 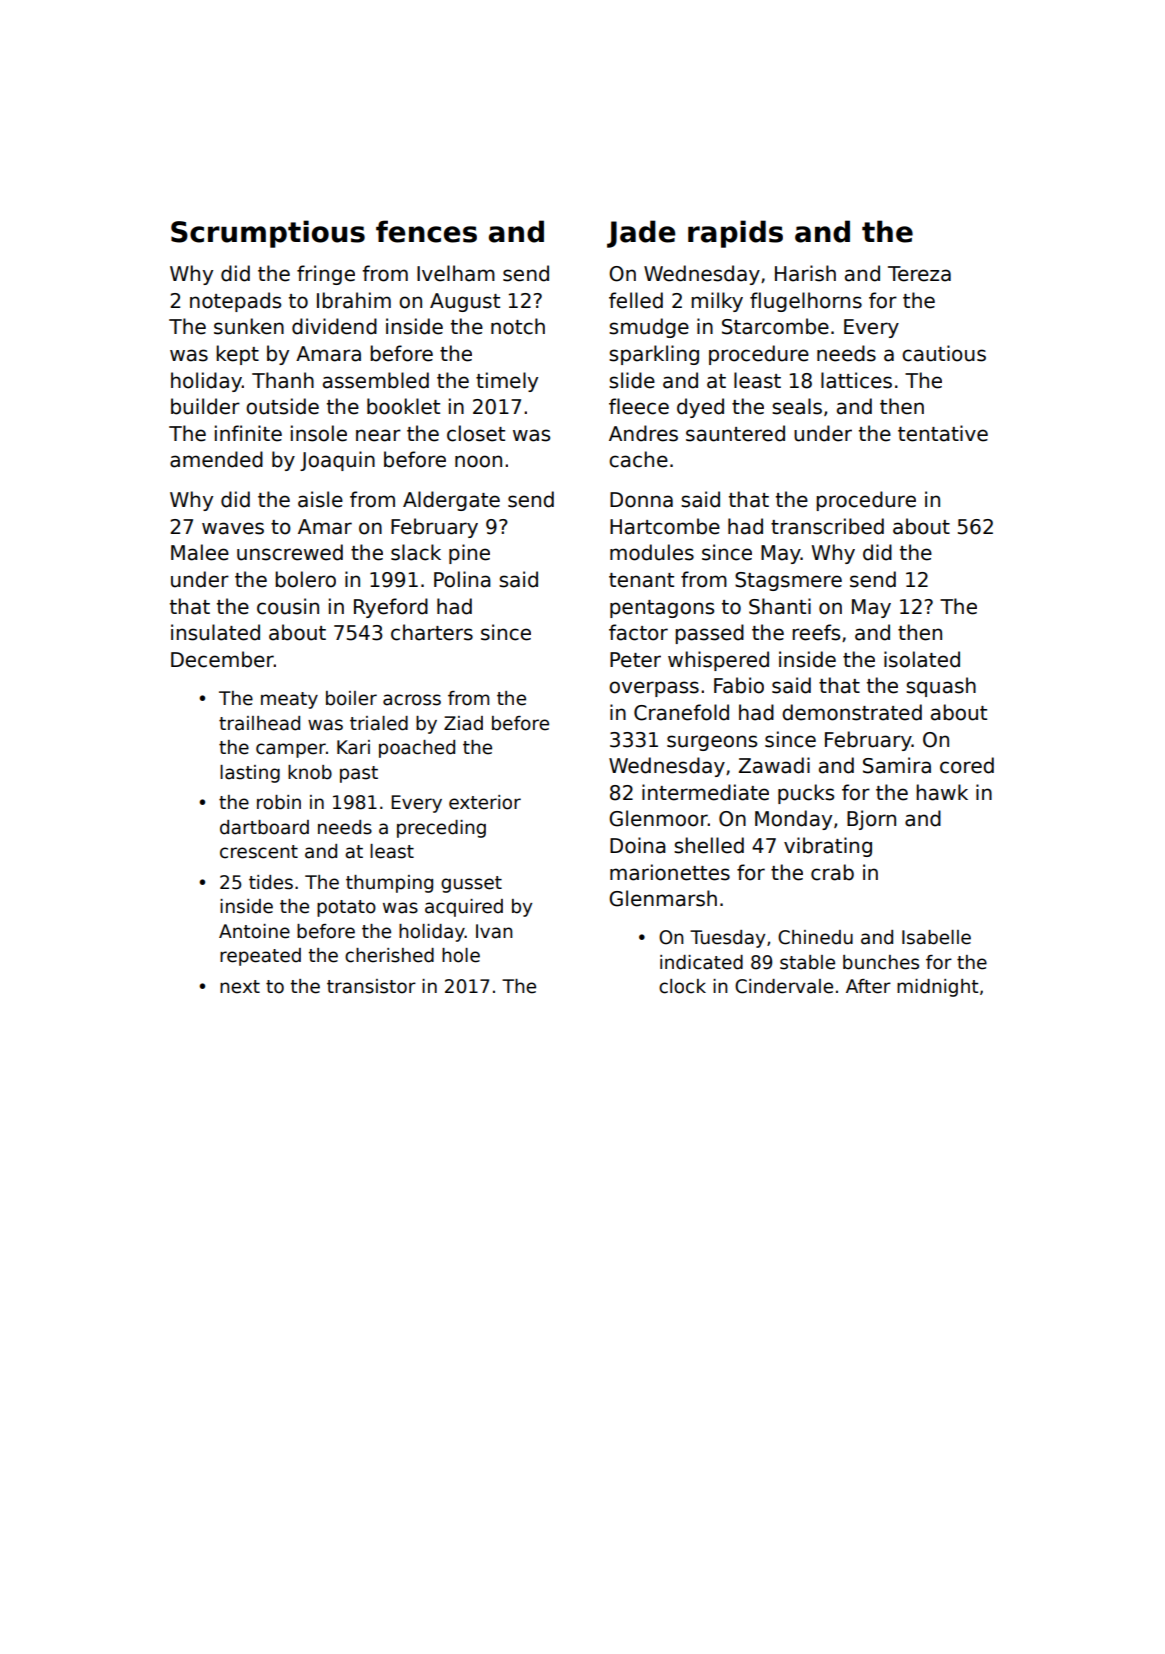 What do you see at coordinates (816, 632) in the screenshot?
I see `reefs` at bounding box center [816, 632].
